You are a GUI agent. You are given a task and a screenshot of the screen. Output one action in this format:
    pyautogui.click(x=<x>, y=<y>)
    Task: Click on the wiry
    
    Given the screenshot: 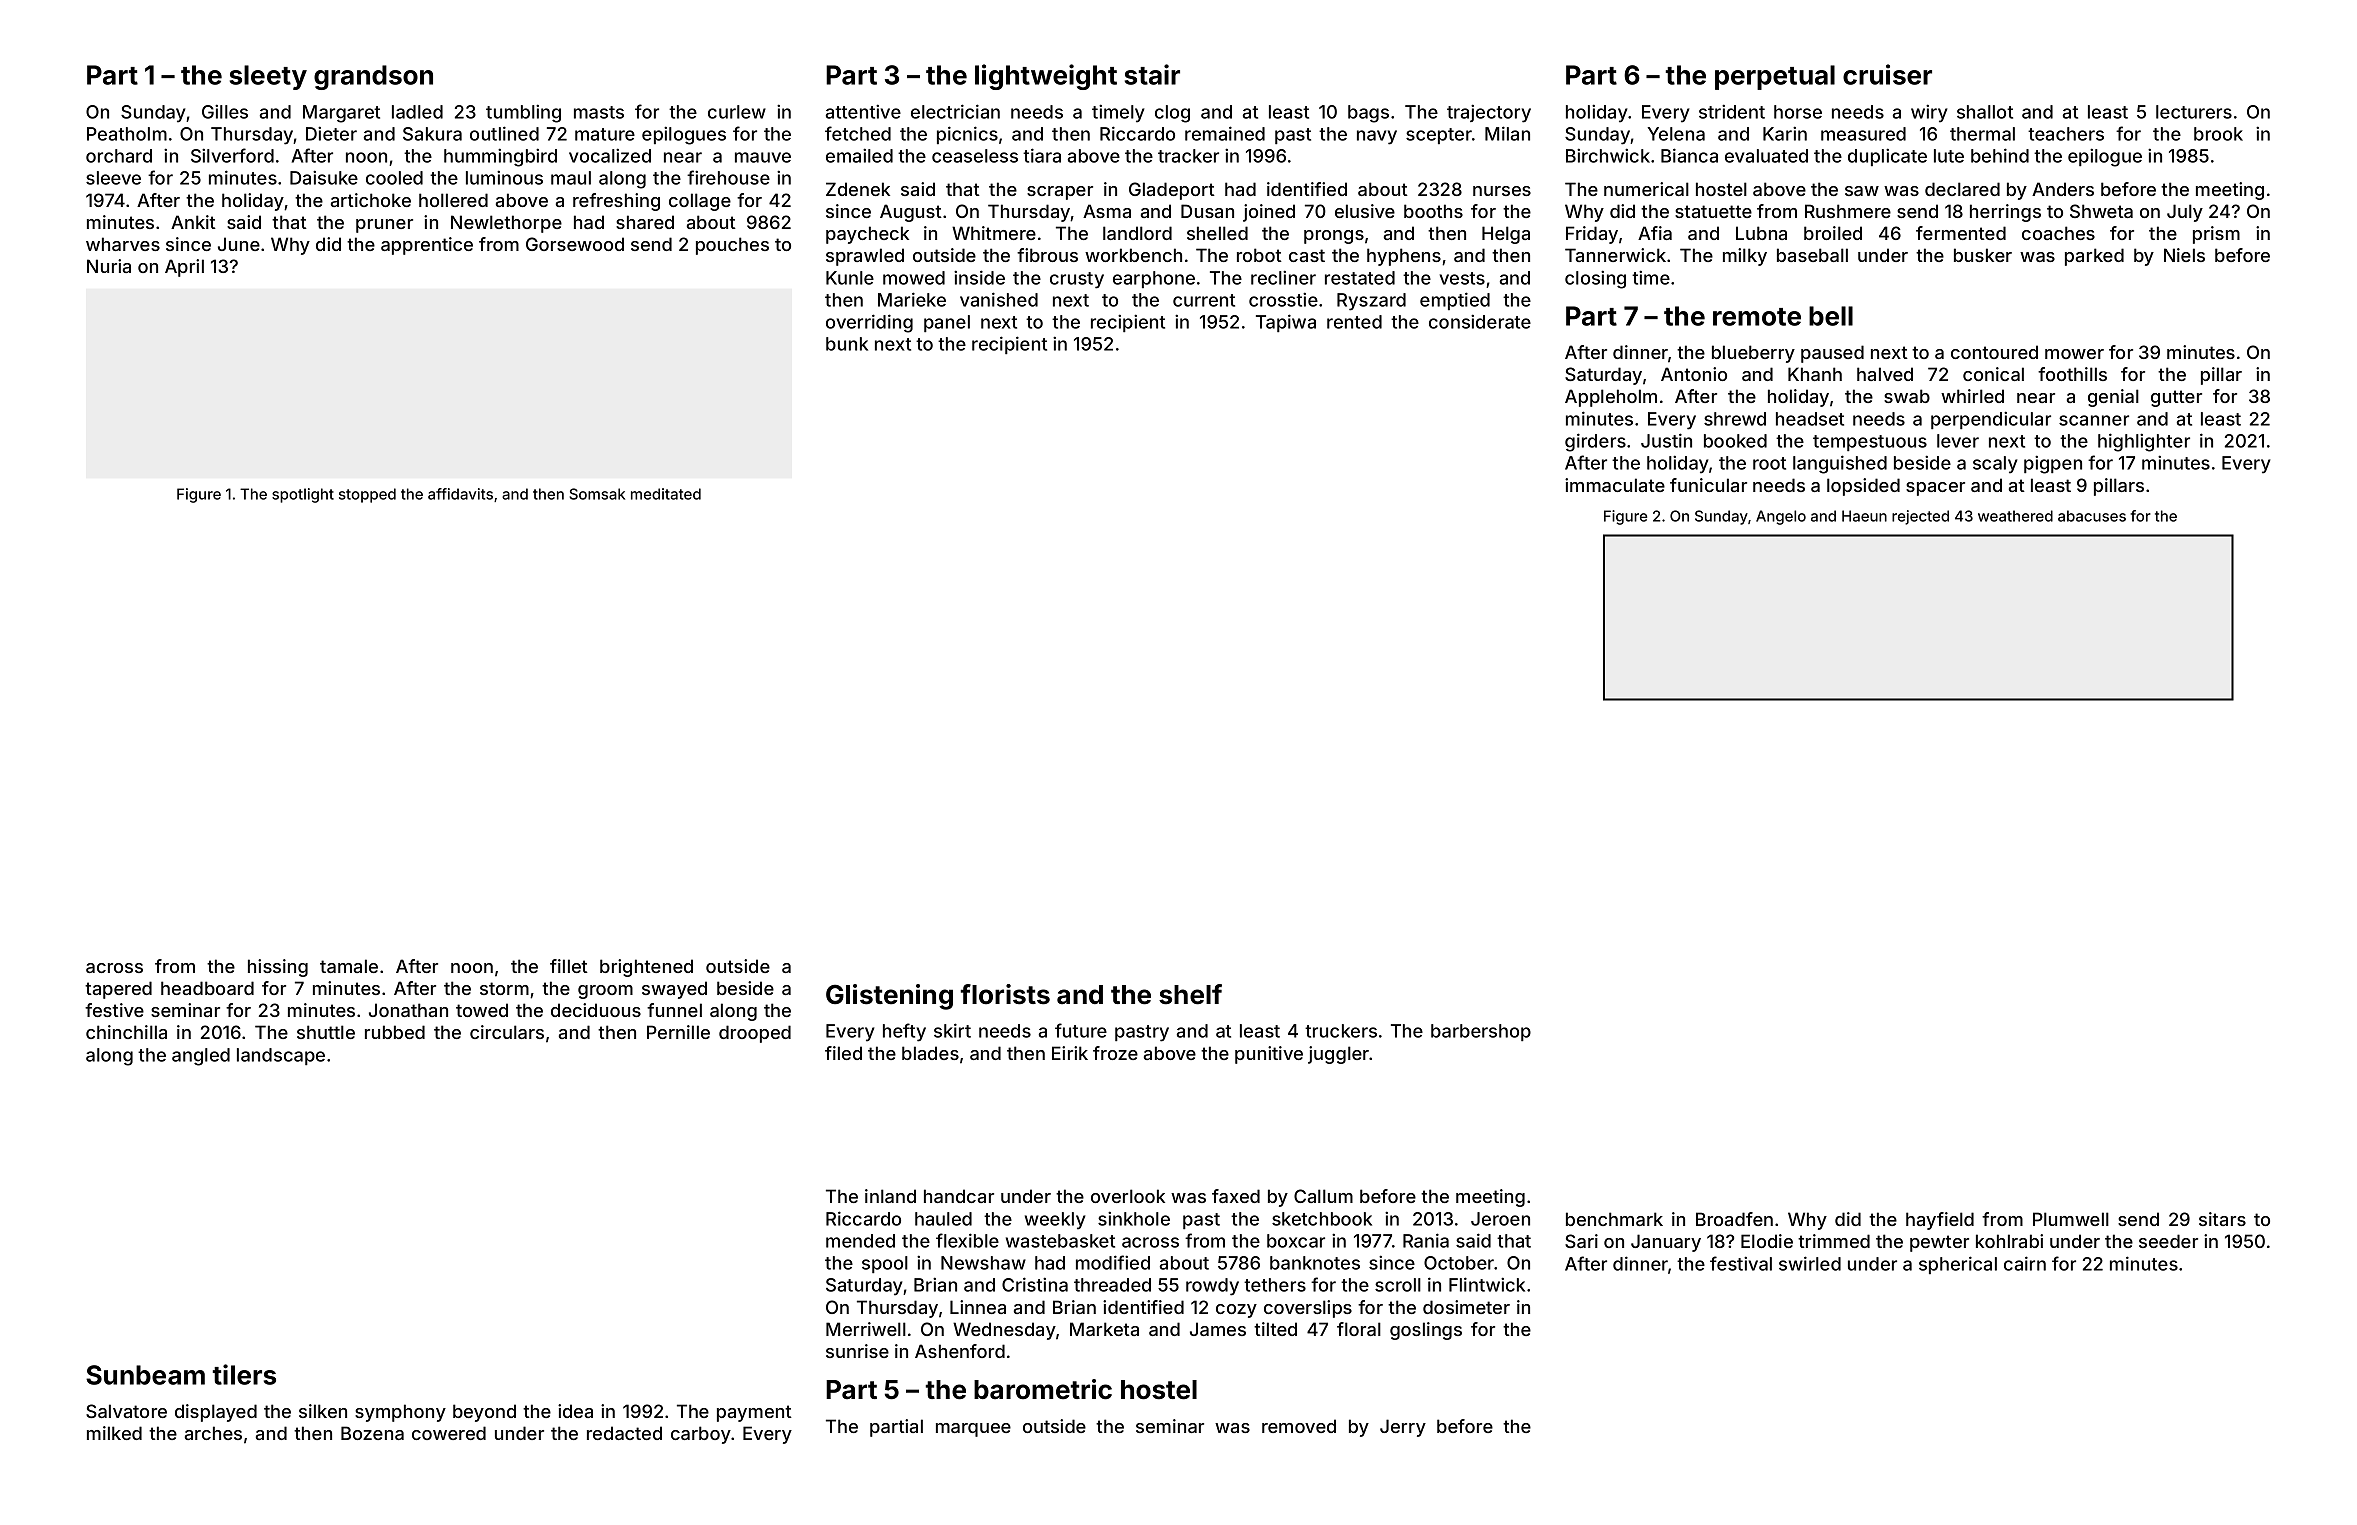 What is the action you would take?
    pyautogui.click(x=1929, y=113)
